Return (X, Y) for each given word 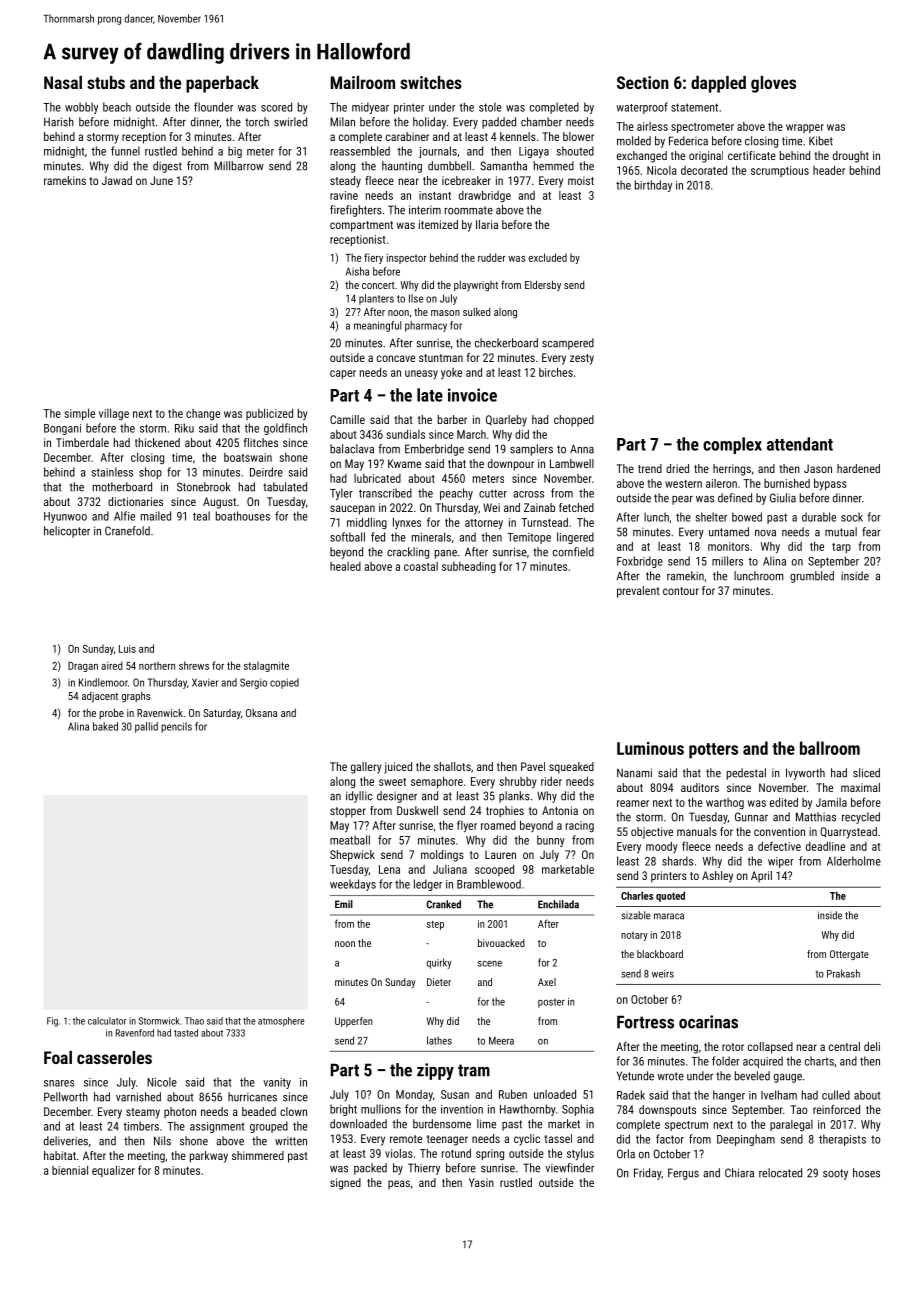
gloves (773, 84)
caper (343, 374)
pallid (146, 727)
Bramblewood (489, 884)
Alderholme (854, 861)
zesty (582, 359)
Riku (184, 428)
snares (59, 1083)
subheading (469, 567)
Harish (59, 122)
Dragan (83, 667)
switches (431, 82)
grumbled (812, 577)
